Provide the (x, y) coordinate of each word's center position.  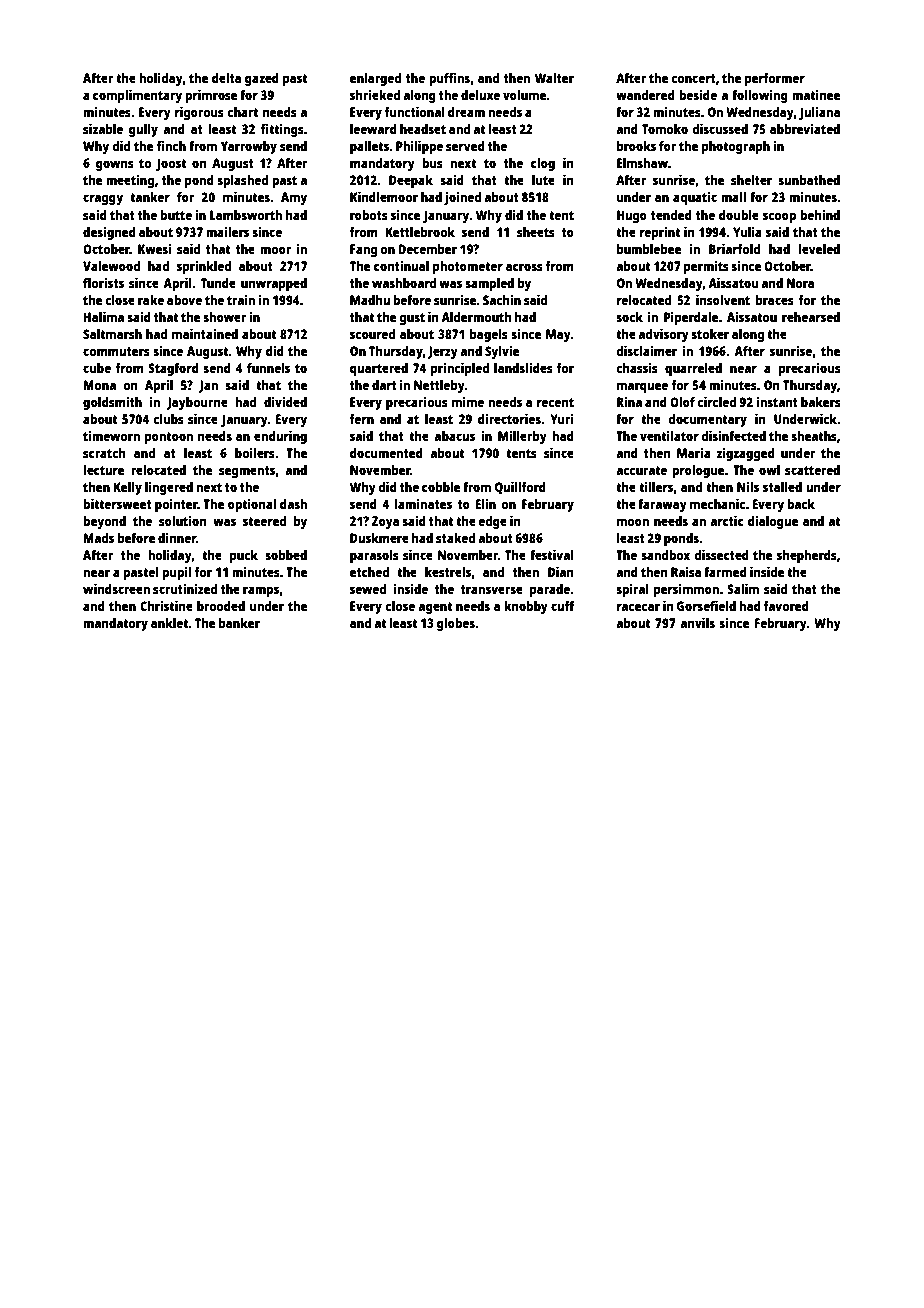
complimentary (137, 96)
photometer (468, 267)
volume (524, 95)
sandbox (665, 555)
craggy (103, 199)
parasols (374, 556)
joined (462, 198)
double (739, 215)
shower (224, 317)
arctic (727, 520)
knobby (526, 607)
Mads (98, 538)
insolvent (723, 299)
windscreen (116, 588)
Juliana (819, 113)
